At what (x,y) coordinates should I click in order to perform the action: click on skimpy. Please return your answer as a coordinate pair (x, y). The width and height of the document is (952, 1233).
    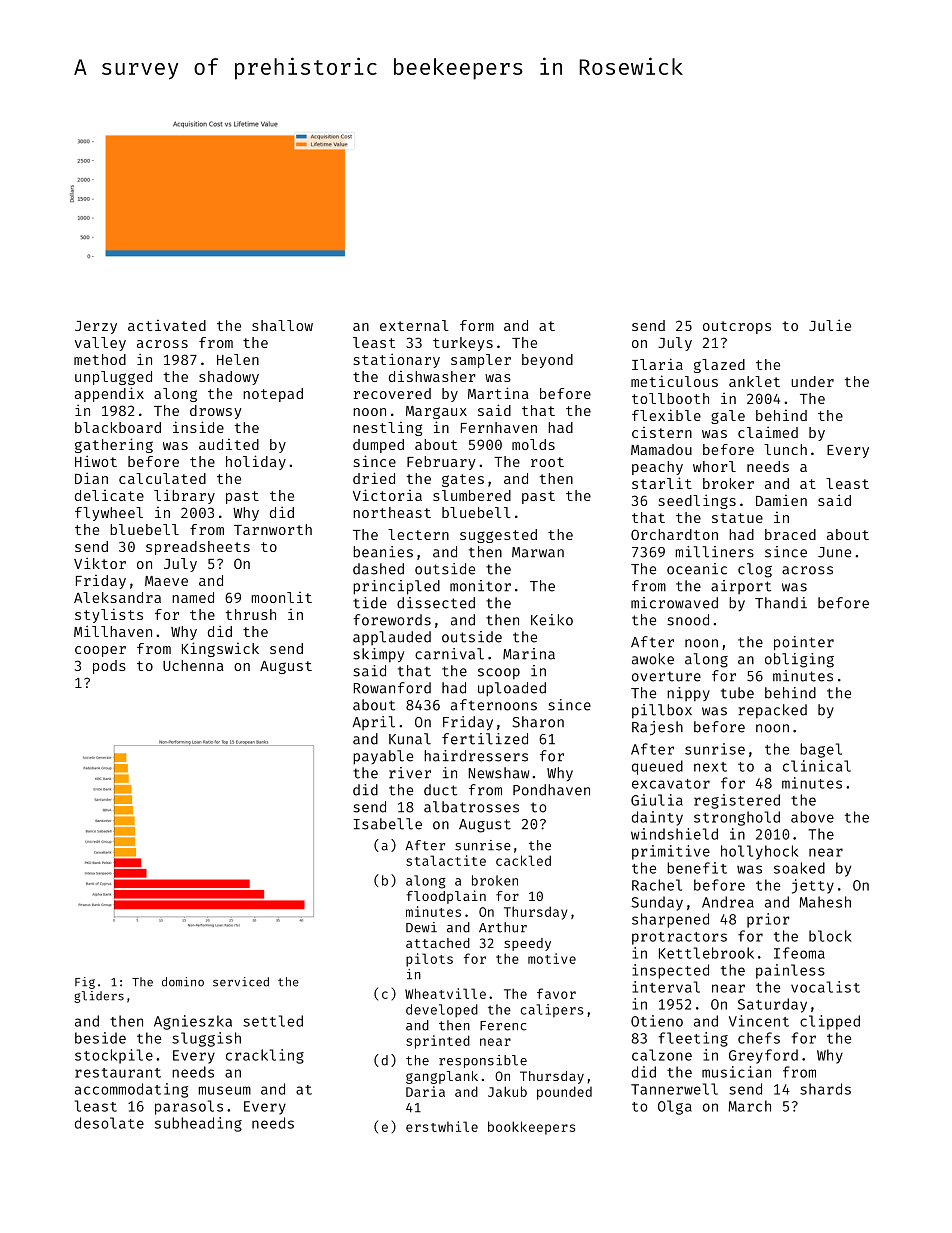
    Looking at the image, I should click on (378, 655).
